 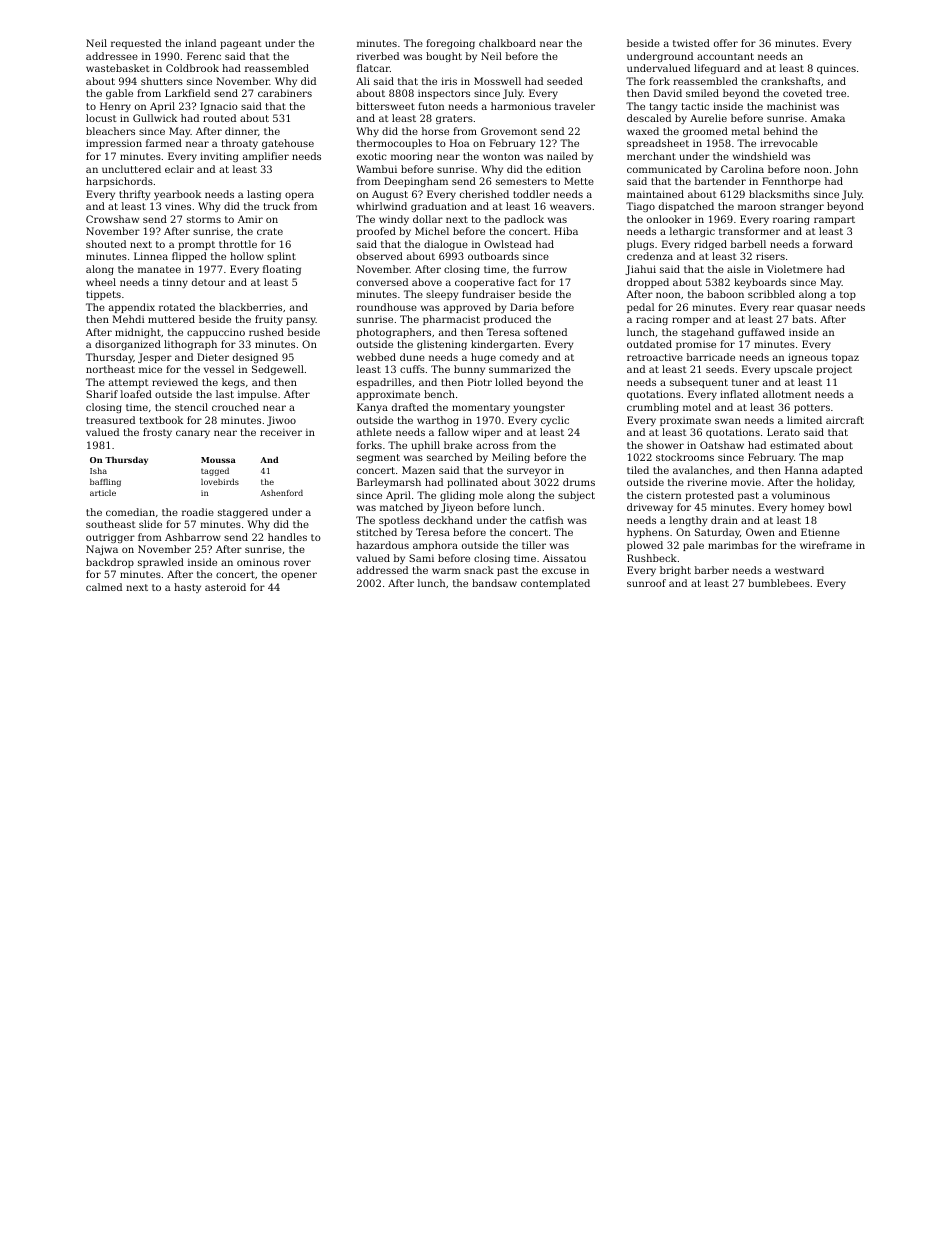 I want to click on bowl, so click(x=840, y=507).
